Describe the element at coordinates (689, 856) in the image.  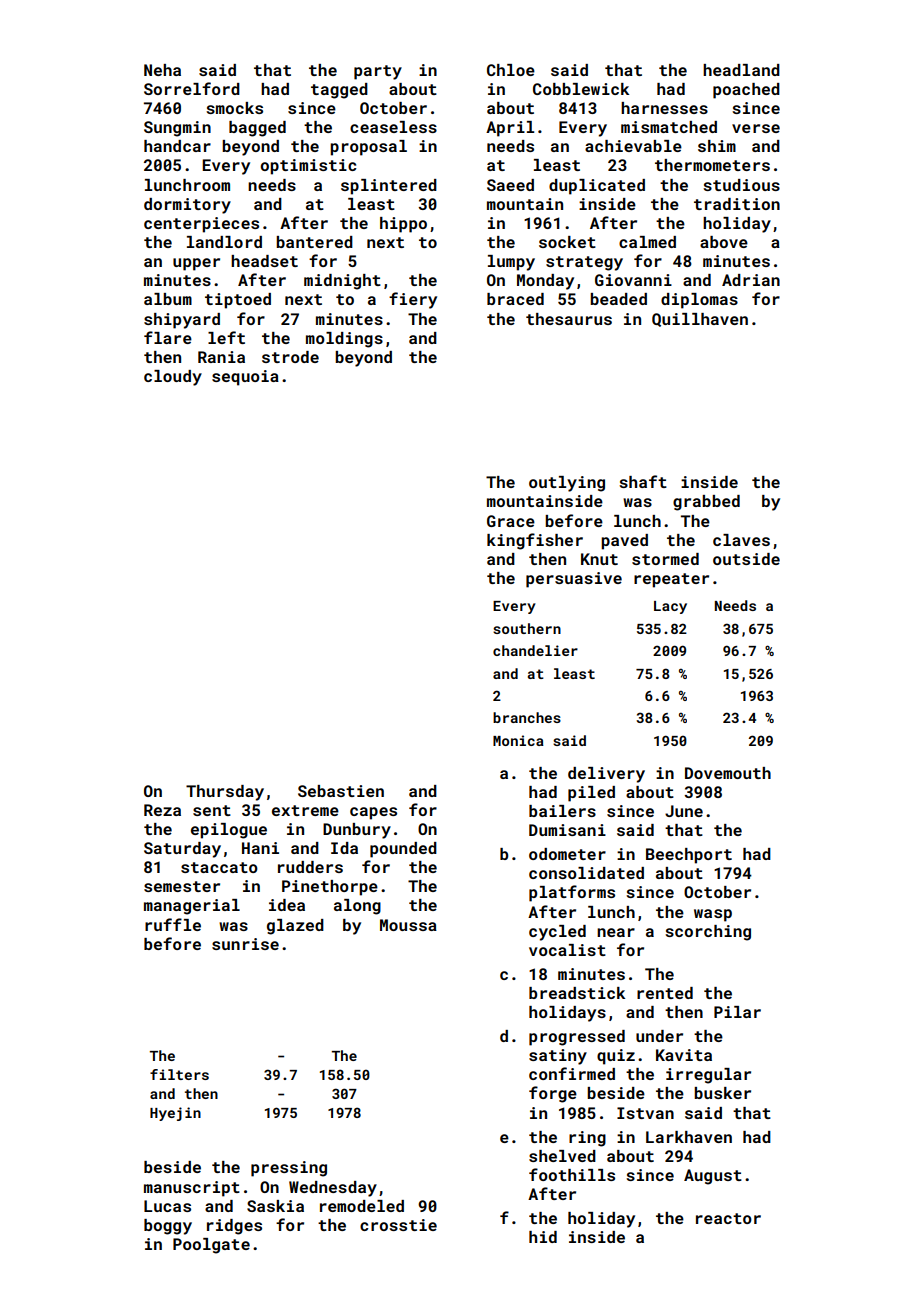
I see `Beechport` at that location.
